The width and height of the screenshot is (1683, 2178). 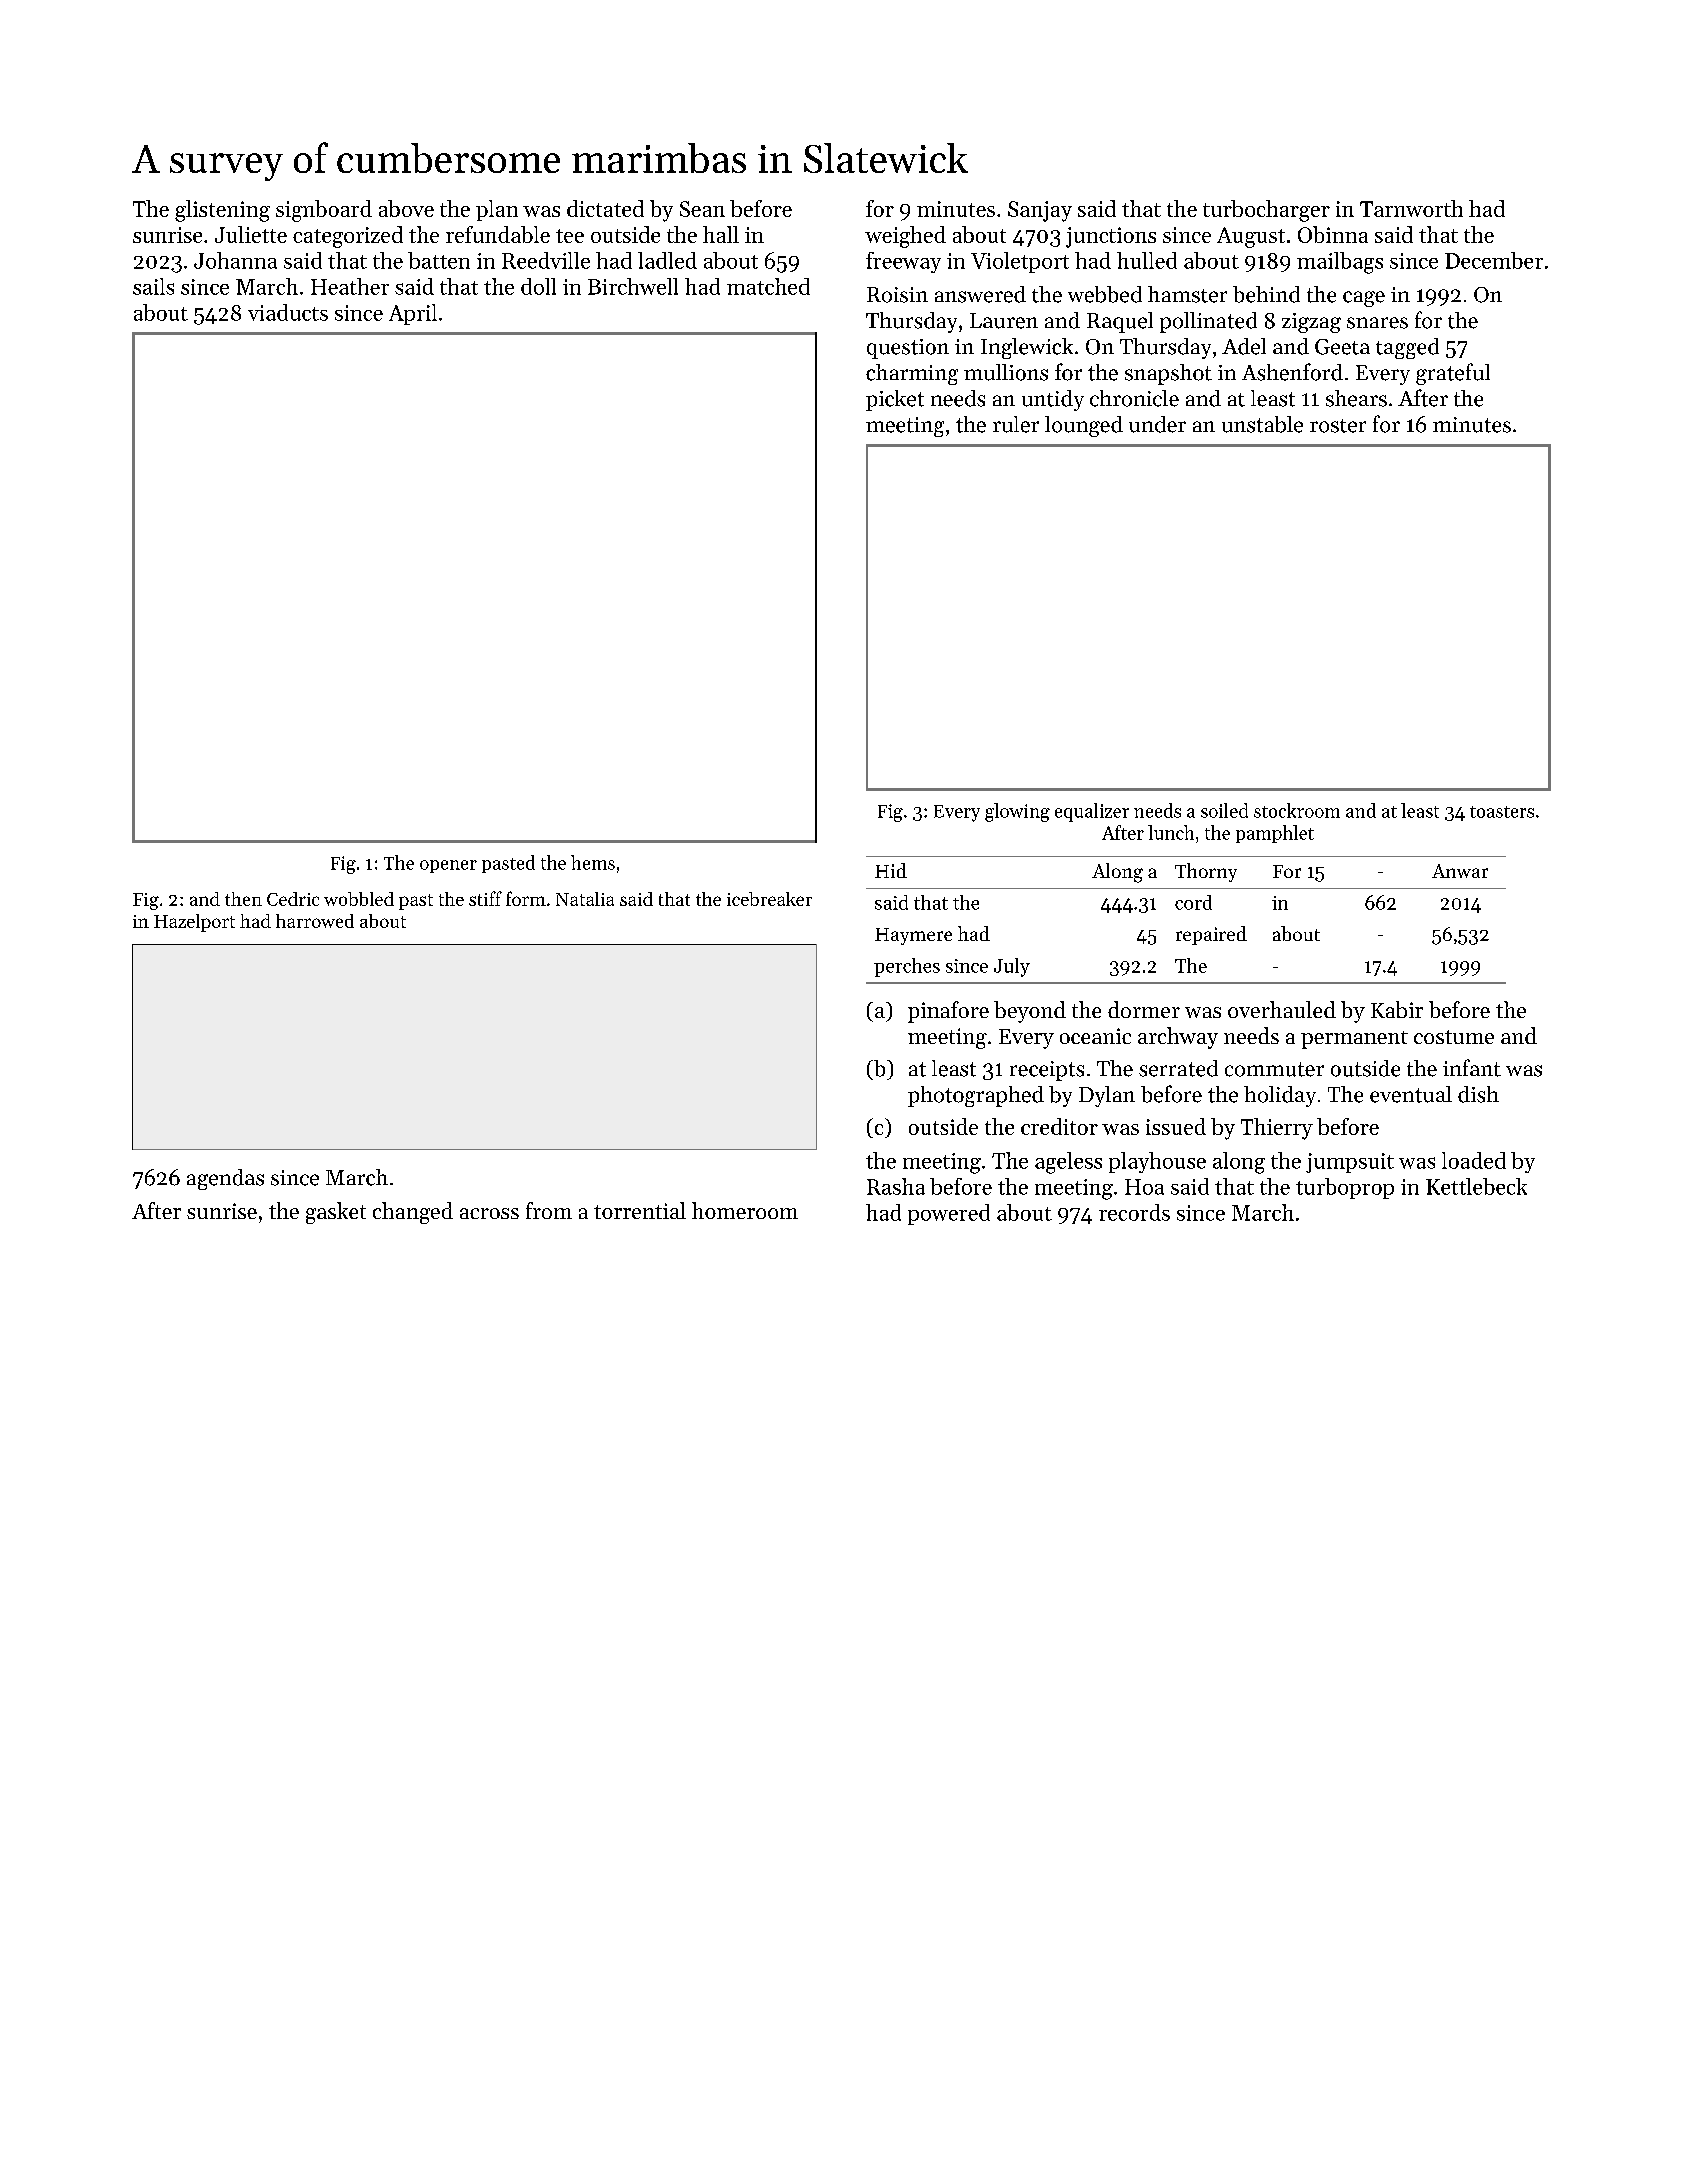 What do you see at coordinates (891, 870) in the screenshot?
I see `Hid` at bounding box center [891, 870].
